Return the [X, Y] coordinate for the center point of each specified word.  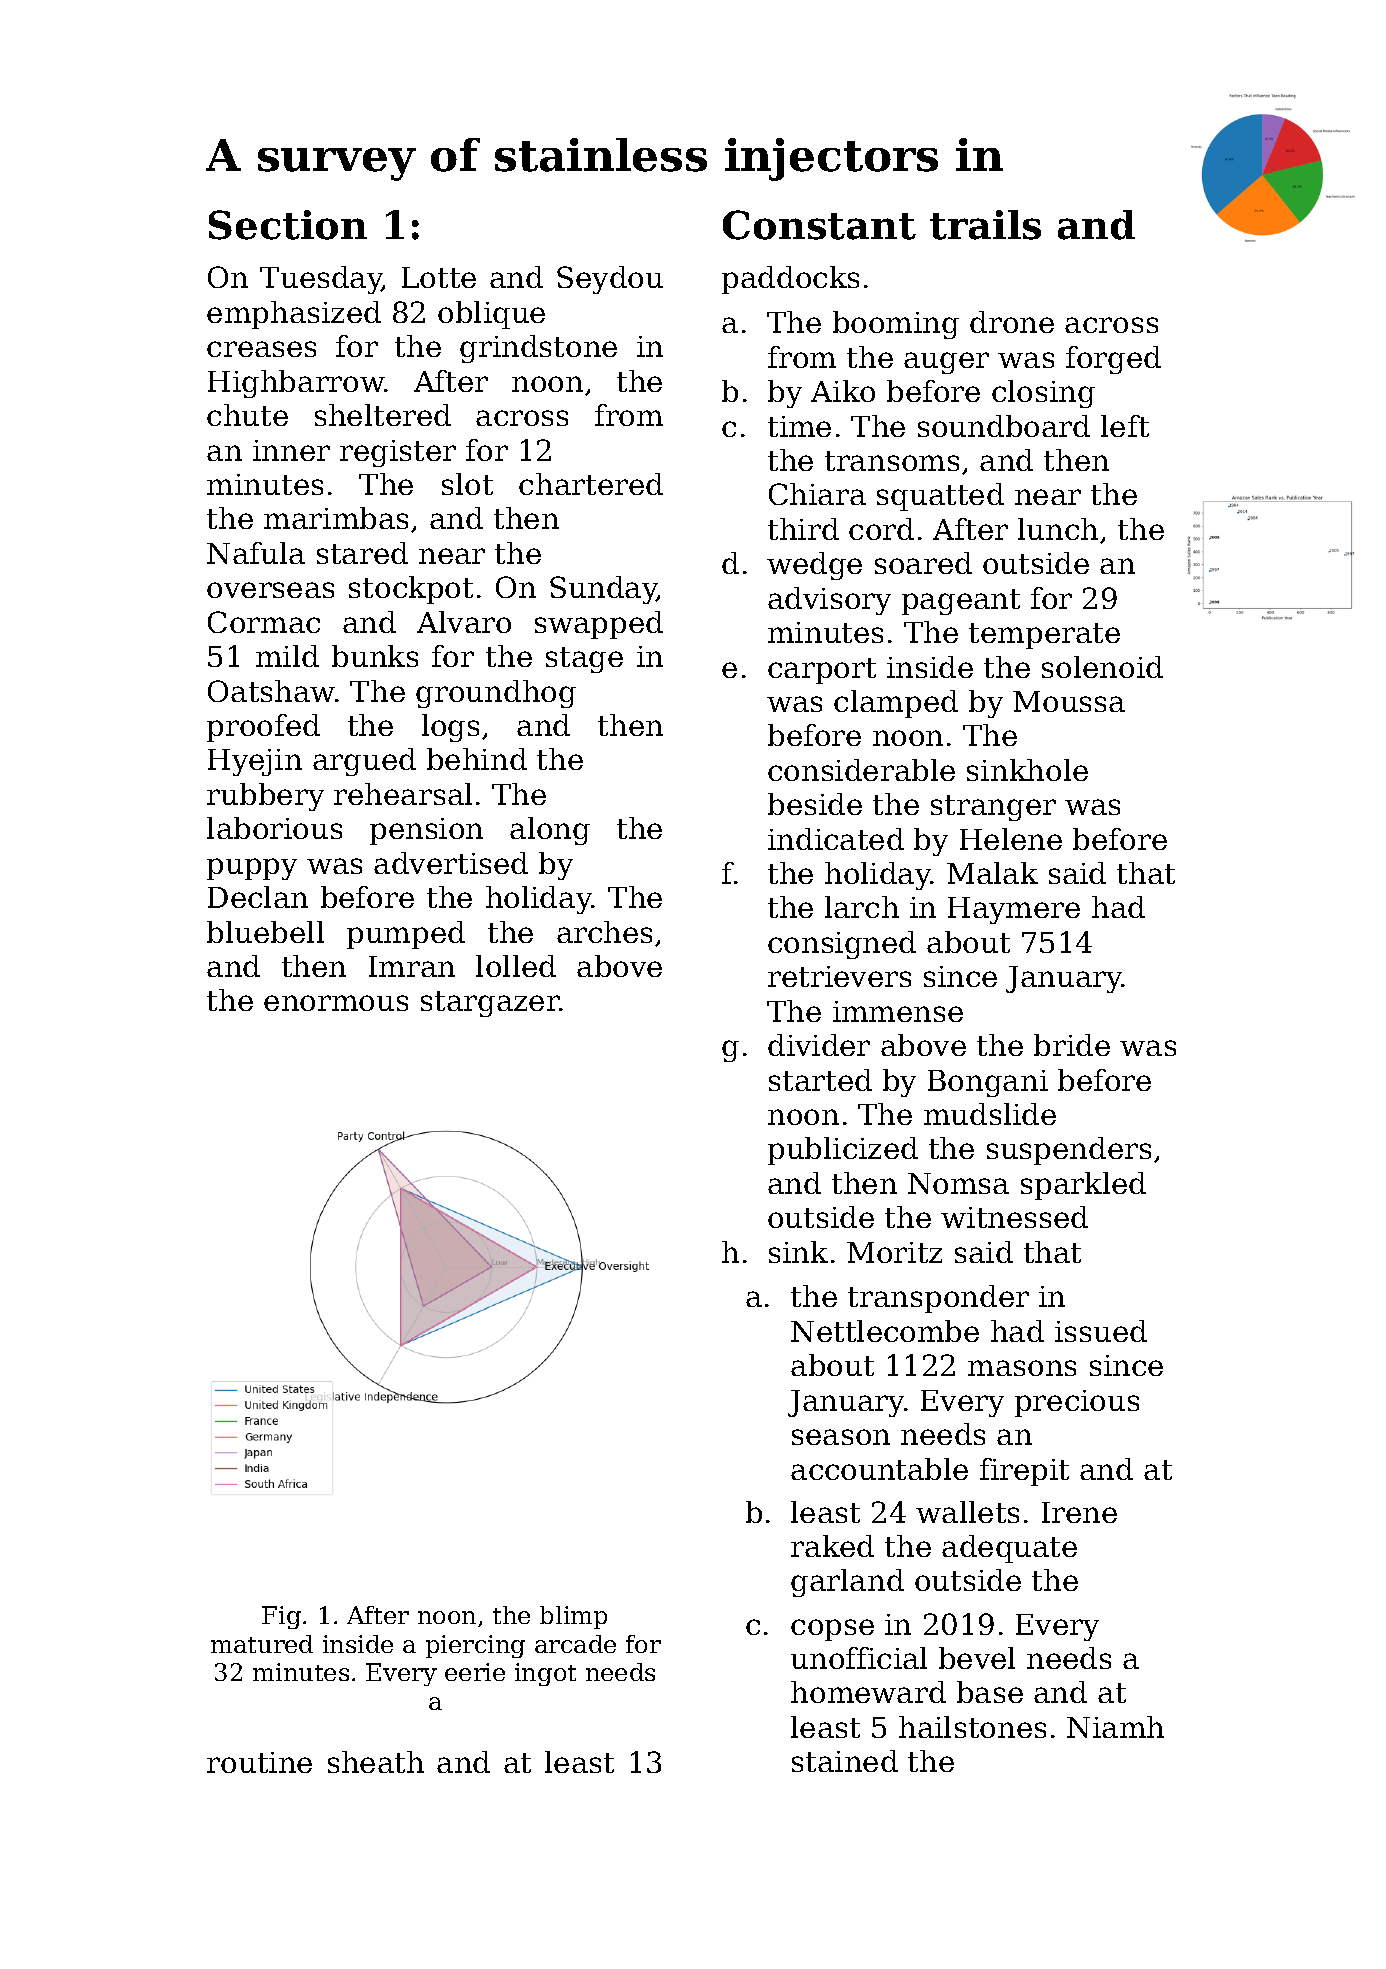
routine [259, 1762]
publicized [843, 1151]
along [550, 831]
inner [291, 450]
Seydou [610, 280]
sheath [376, 1762]
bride [1072, 1045]
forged [1113, 360]
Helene [1011, 839]
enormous [336, 1003]
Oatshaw [271, 691]
